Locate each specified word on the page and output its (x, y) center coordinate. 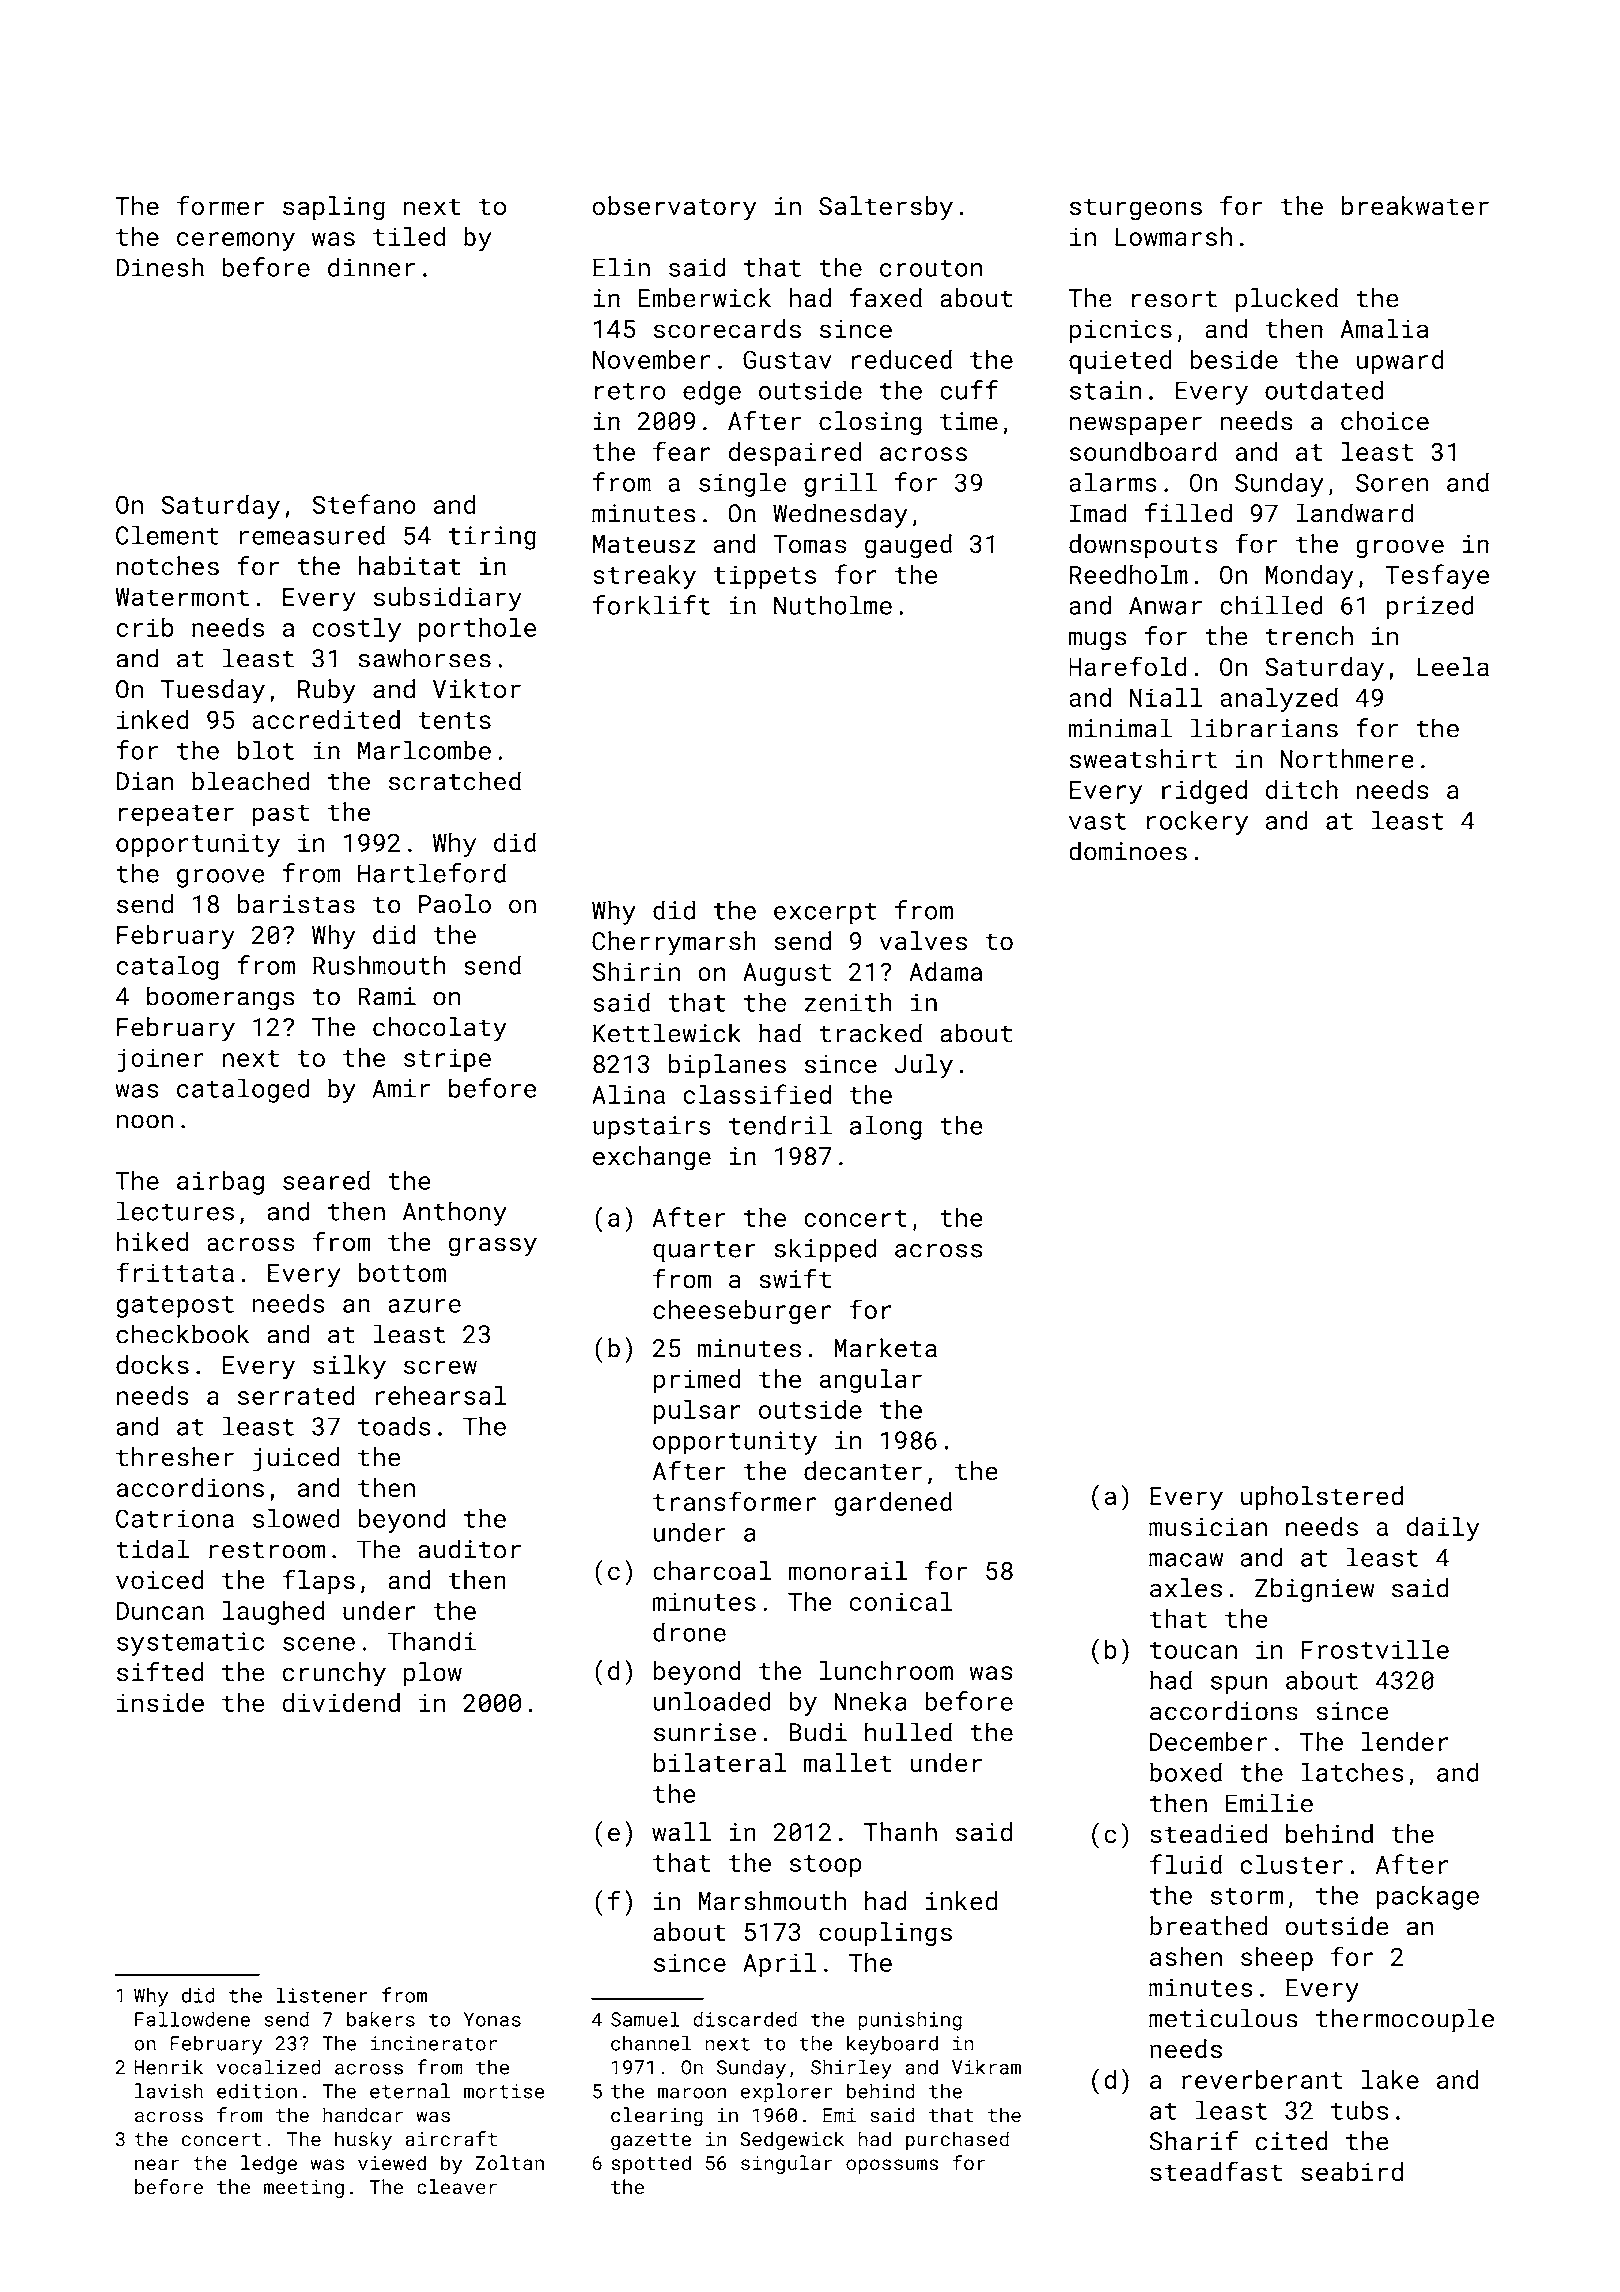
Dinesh (160, 267)
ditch (1301, 789)
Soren (1392, 482)
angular (870, 1381)
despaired (795, 454)
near (157, 2164)
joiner (160, 1060)
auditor (469, 1549)
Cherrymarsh (674, 943)
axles (1186, 1588)
